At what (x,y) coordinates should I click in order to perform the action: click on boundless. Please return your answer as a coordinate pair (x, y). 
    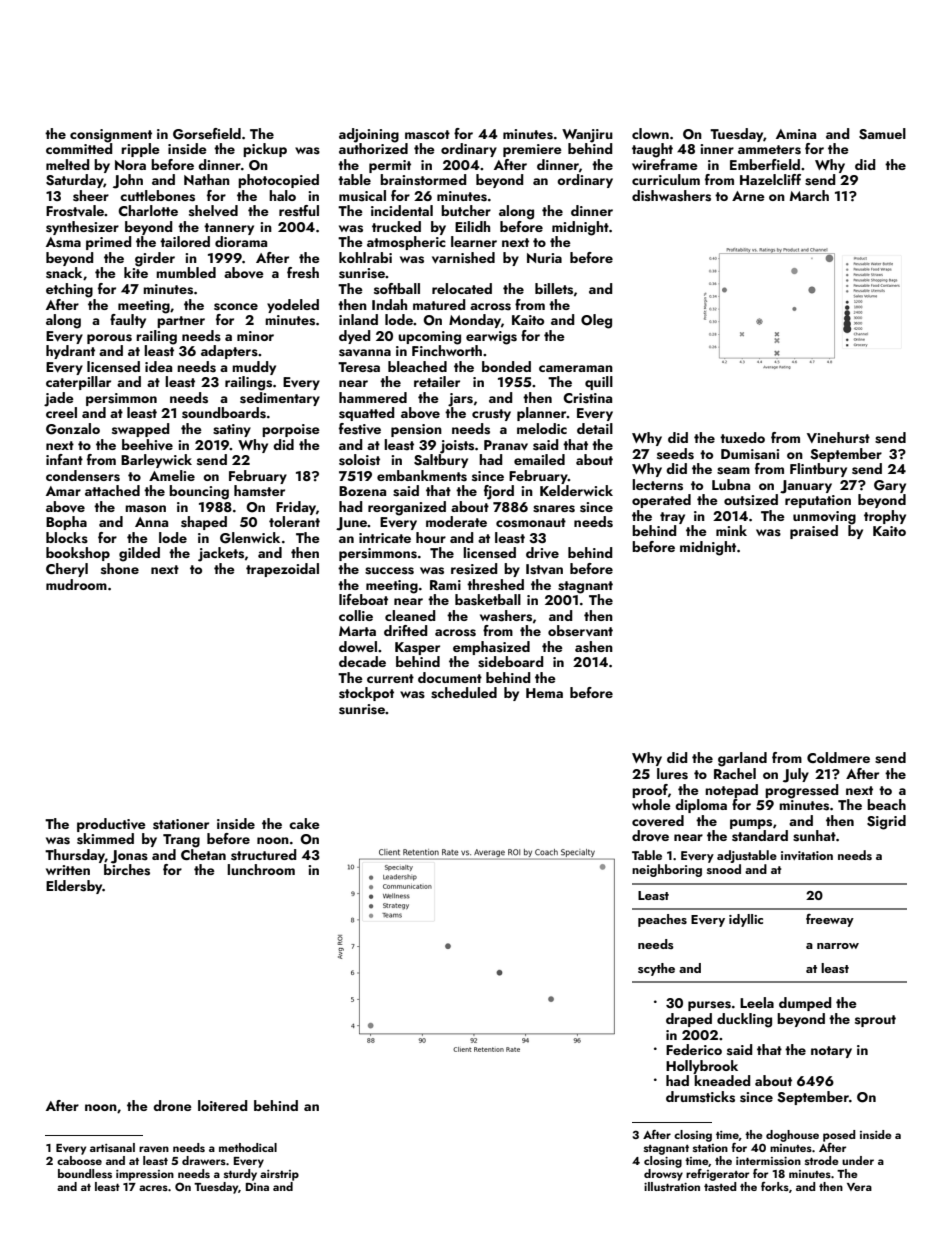
    Looking at the image, I should click on (85, 1173).
